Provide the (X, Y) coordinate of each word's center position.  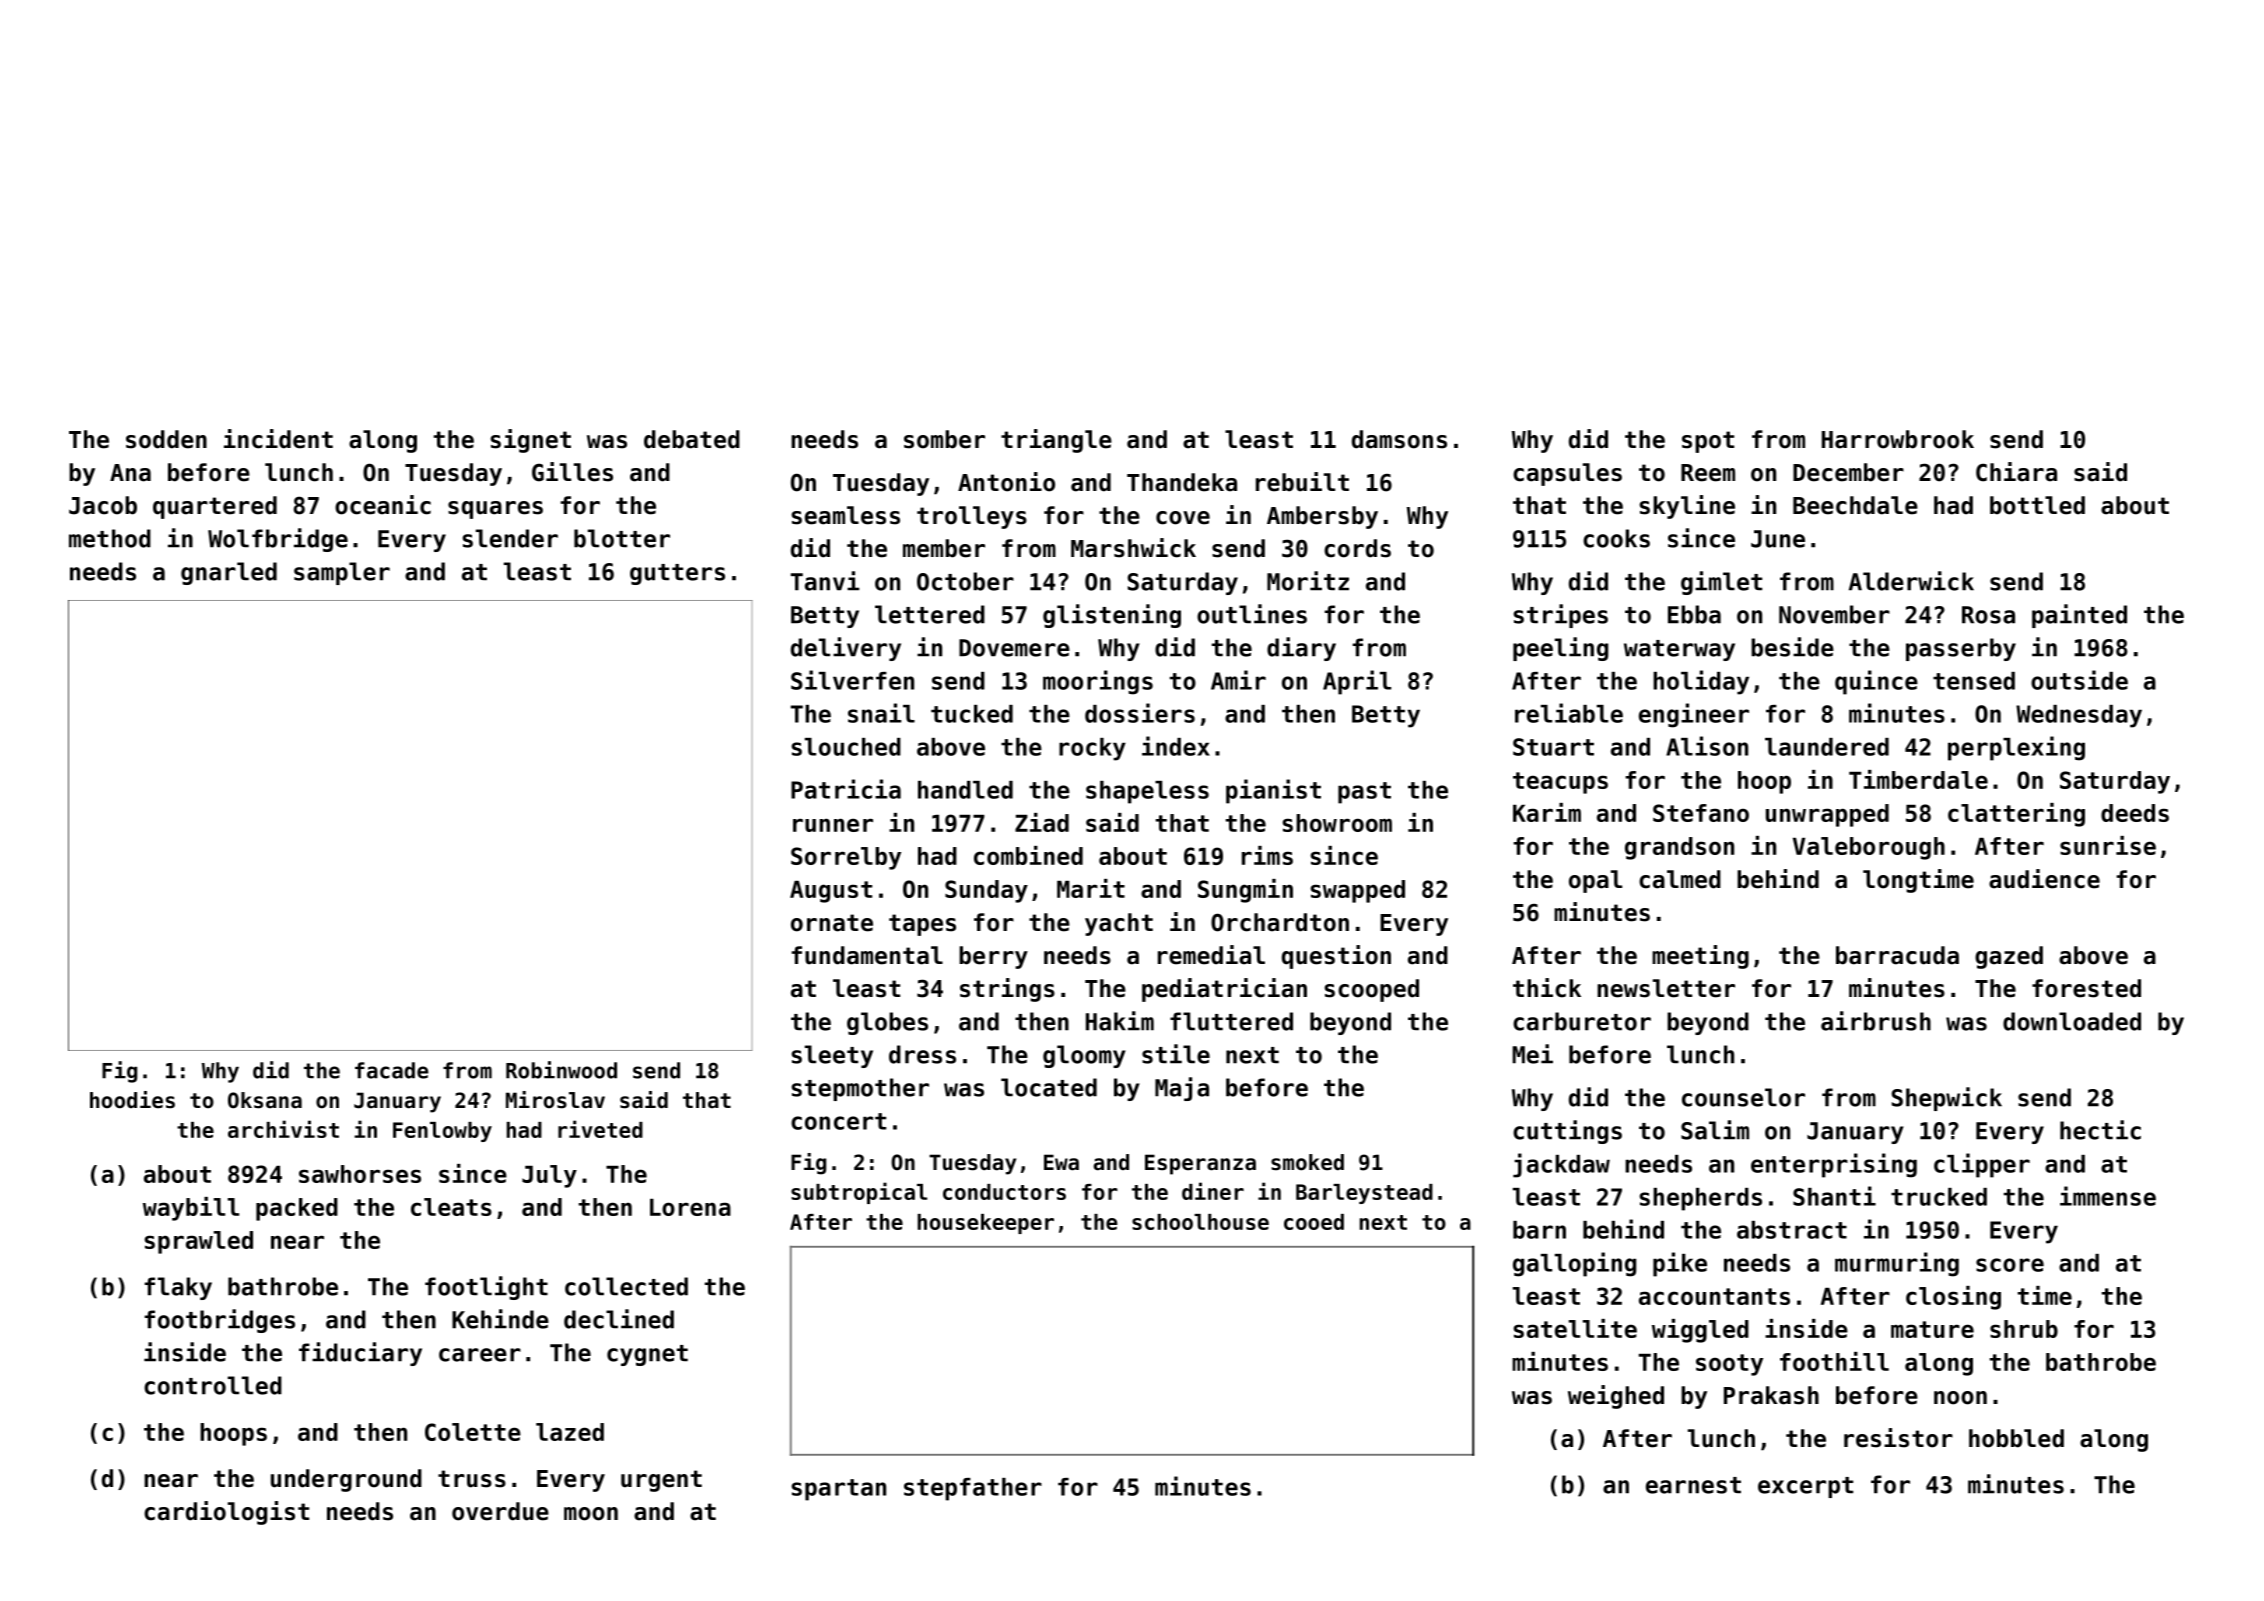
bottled (2037, 505)
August (831, 892)
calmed (1680, 879)
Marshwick (1133, 548)
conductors (1004, 1192)
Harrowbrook (1898, 439)
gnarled (229, 573)
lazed (570, 1432)
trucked (1939, 1197)
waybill (191, 1209)
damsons (1399, 439)
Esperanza (1200, 1164)
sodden (166, 439)
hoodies (132, 1100)
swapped (1357, 891)
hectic (2100, 1130)
